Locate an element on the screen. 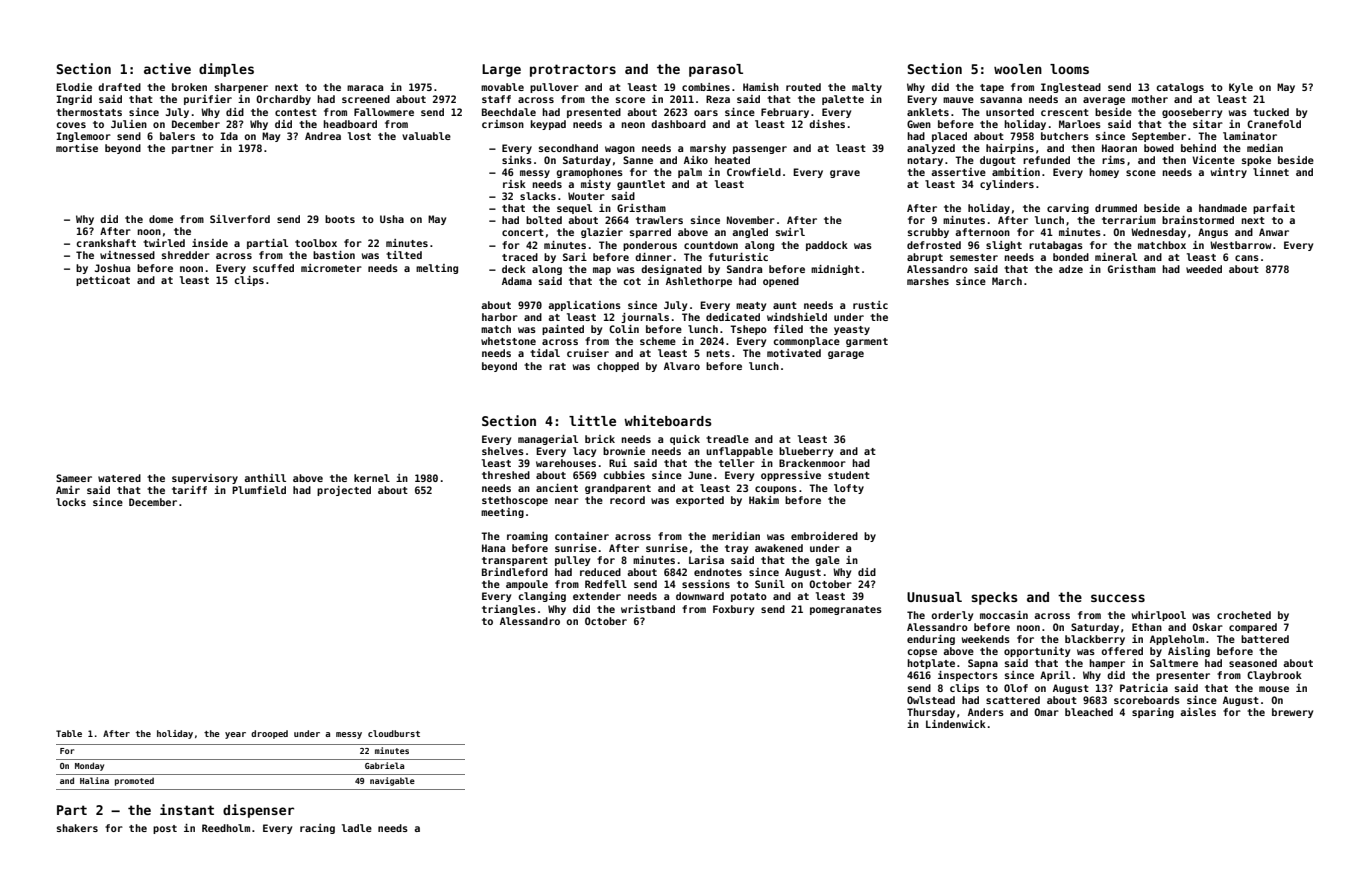 The width and height of the screenshot is (1372, 887). carving is located at coordinates (1068, 209).
